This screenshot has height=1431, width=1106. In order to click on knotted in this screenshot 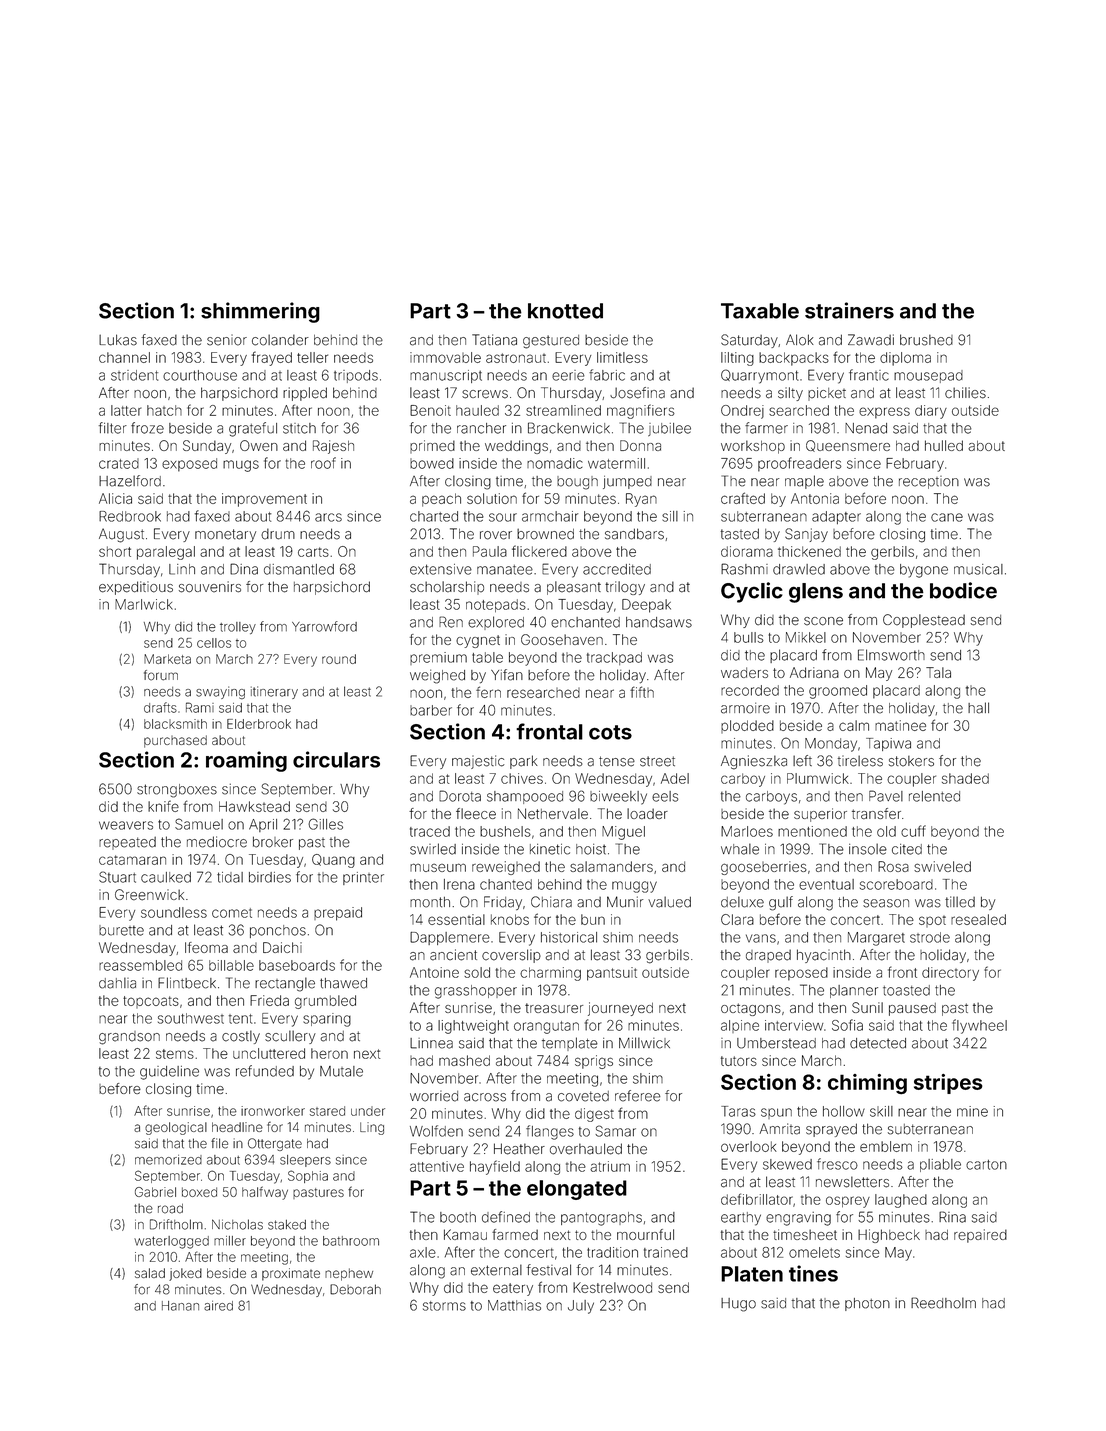, I will do `click(565, 311)`.
